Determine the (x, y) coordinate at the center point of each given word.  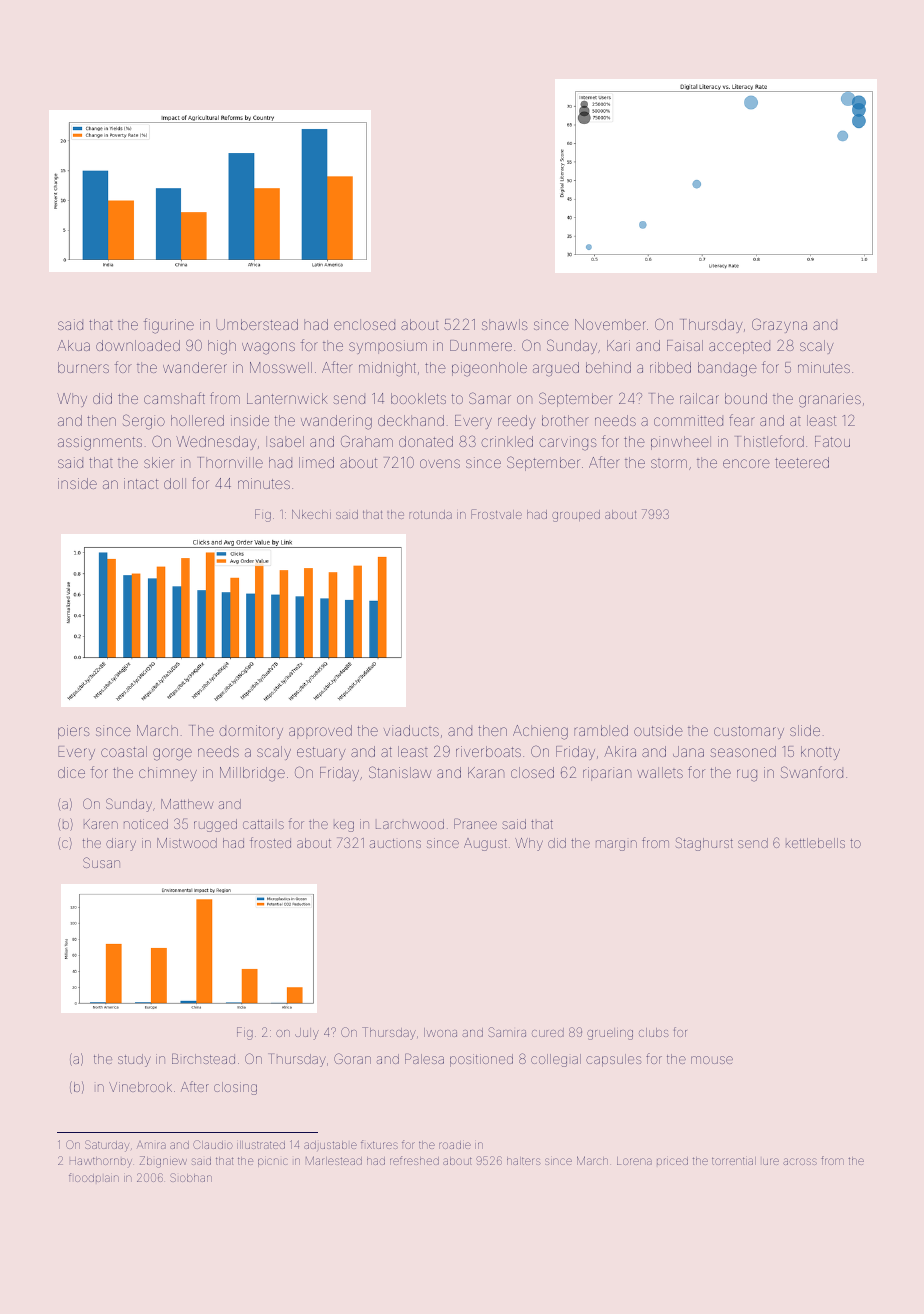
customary (749, 732)
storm (669, 463)
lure (771, 1161)
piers (73, 732)
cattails (263, 824)
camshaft (174, 398)
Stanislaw (400, 772)
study (134, 1060)
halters (524, 1161)
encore (746, 463)
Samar (490, 398)
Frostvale (496, 514)
